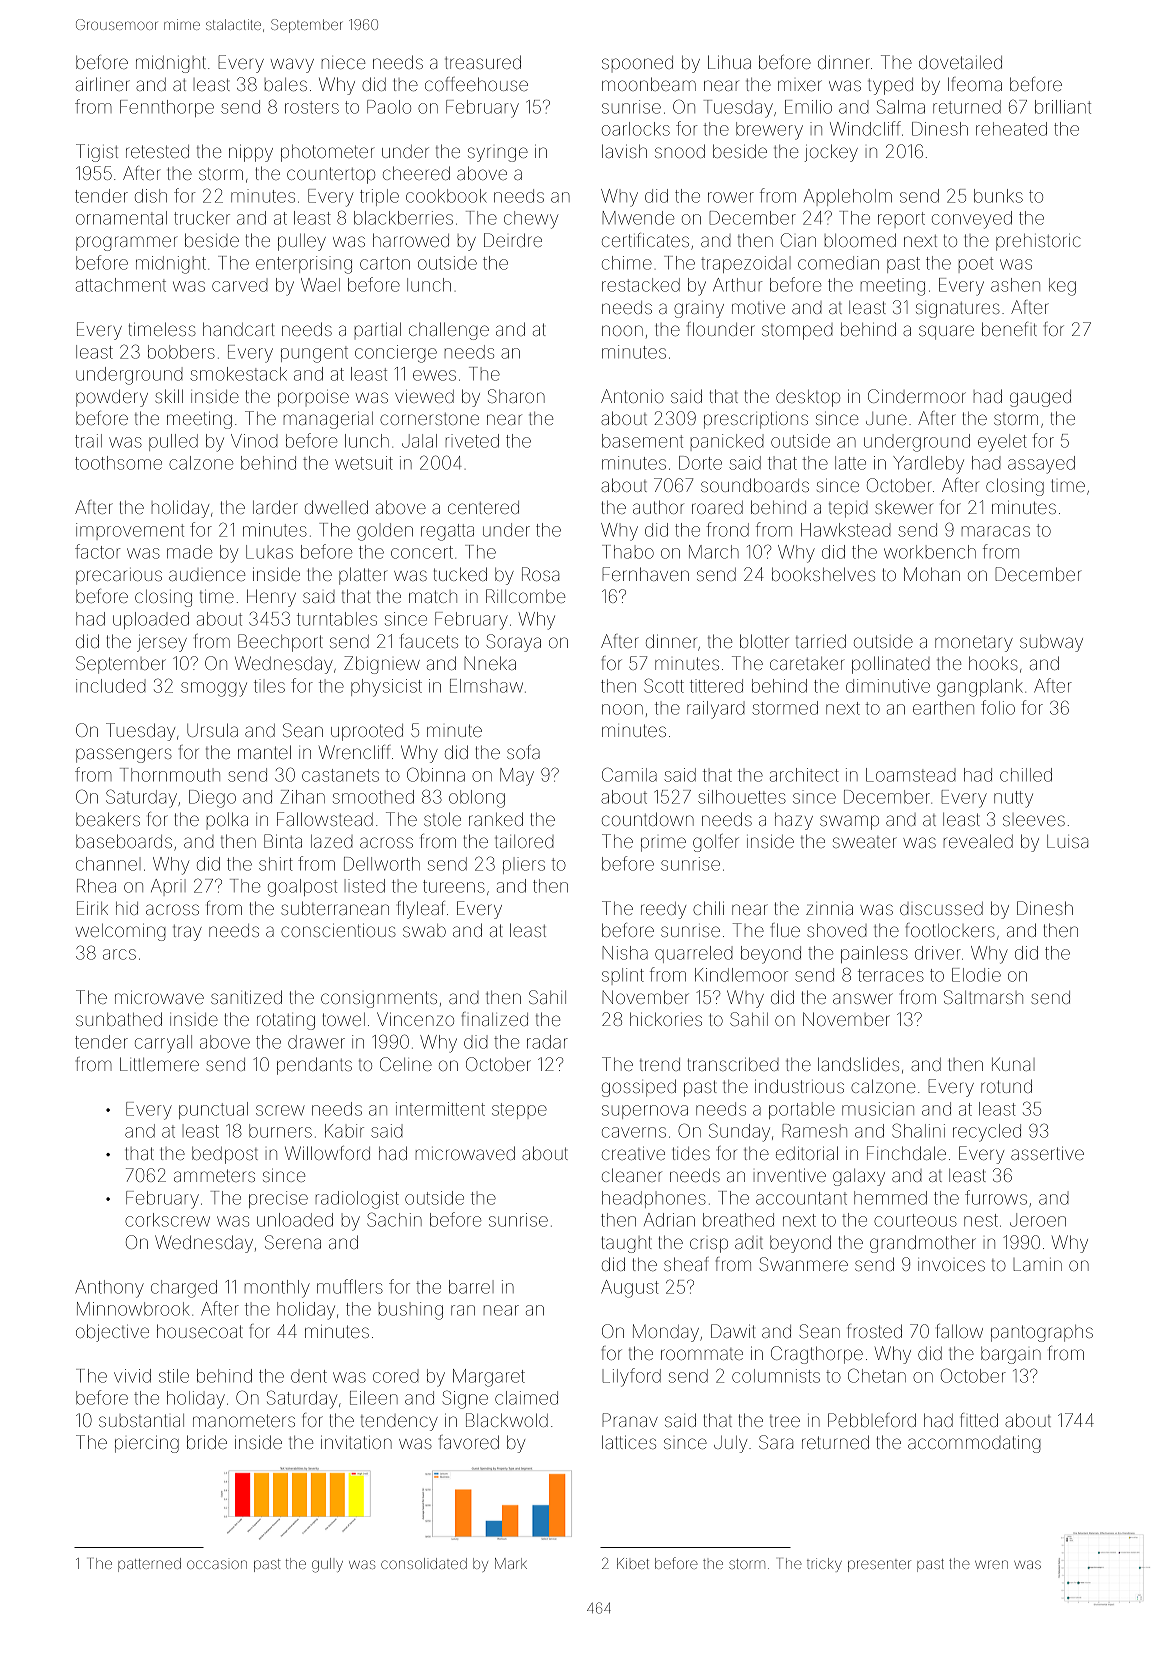  What do you see at coordinates (960, 62) in the document?
I see `dovetailed` at bounding box center [960, 62].
